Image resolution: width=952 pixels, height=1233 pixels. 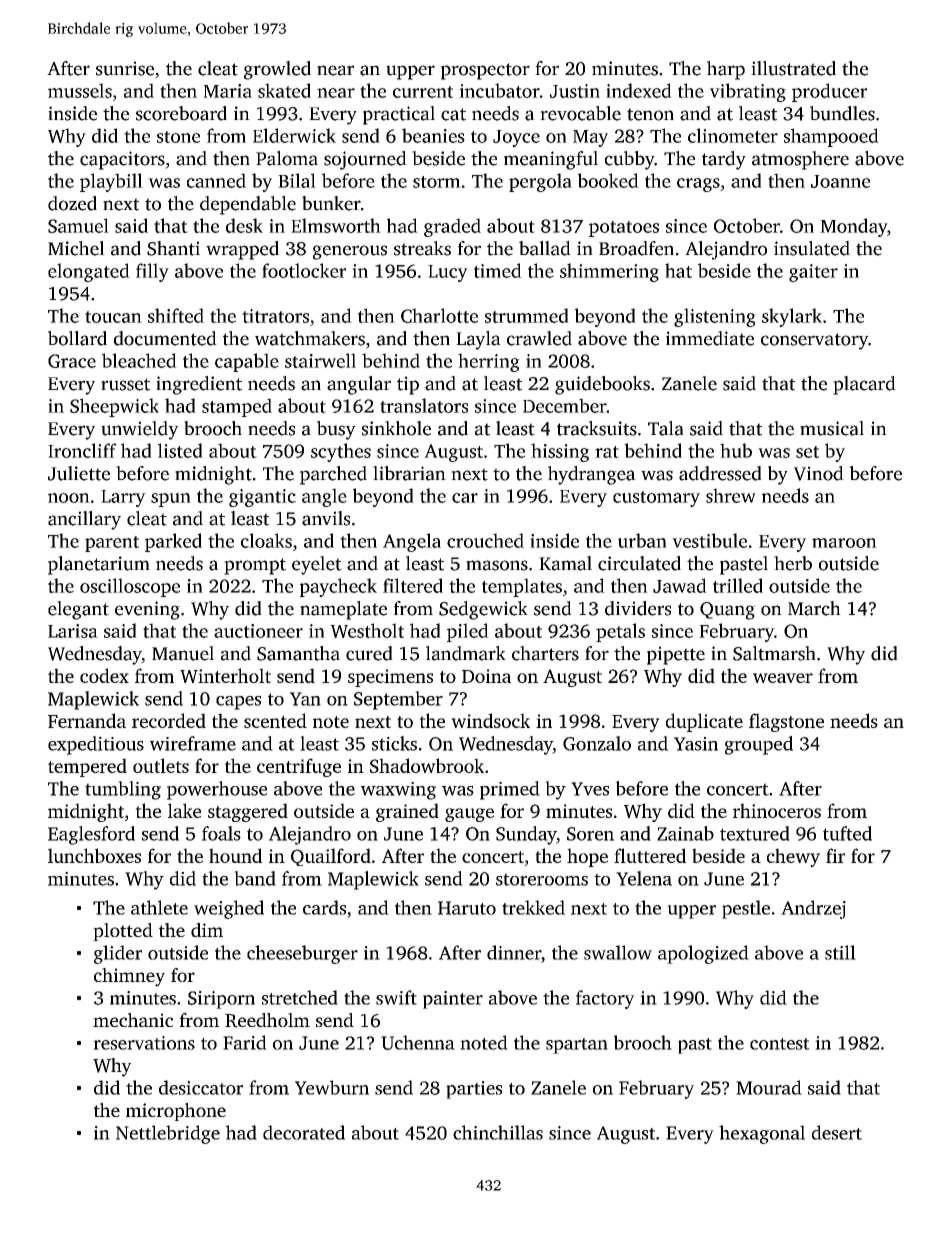 I want to click on storm, so click(x=437, y=182).
